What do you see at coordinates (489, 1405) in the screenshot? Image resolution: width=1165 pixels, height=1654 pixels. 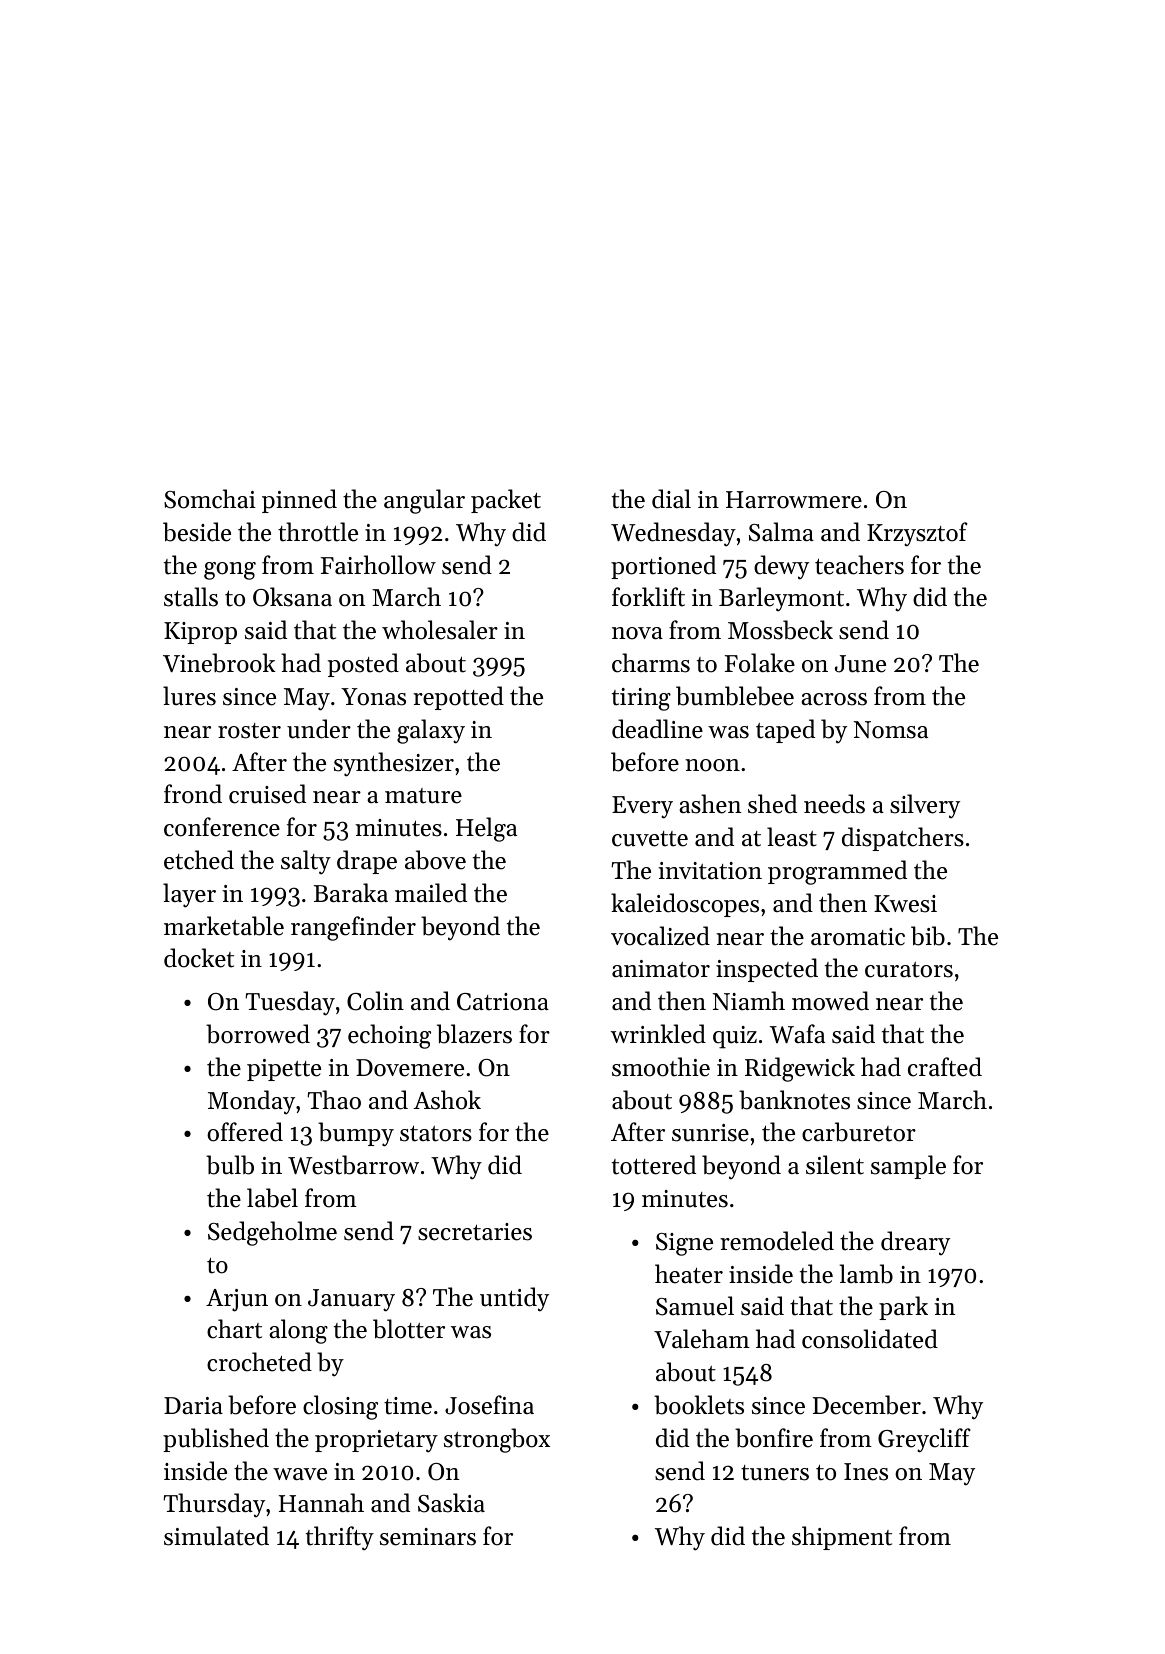 I see `Josefina` at bounding box center [489, 1405].
